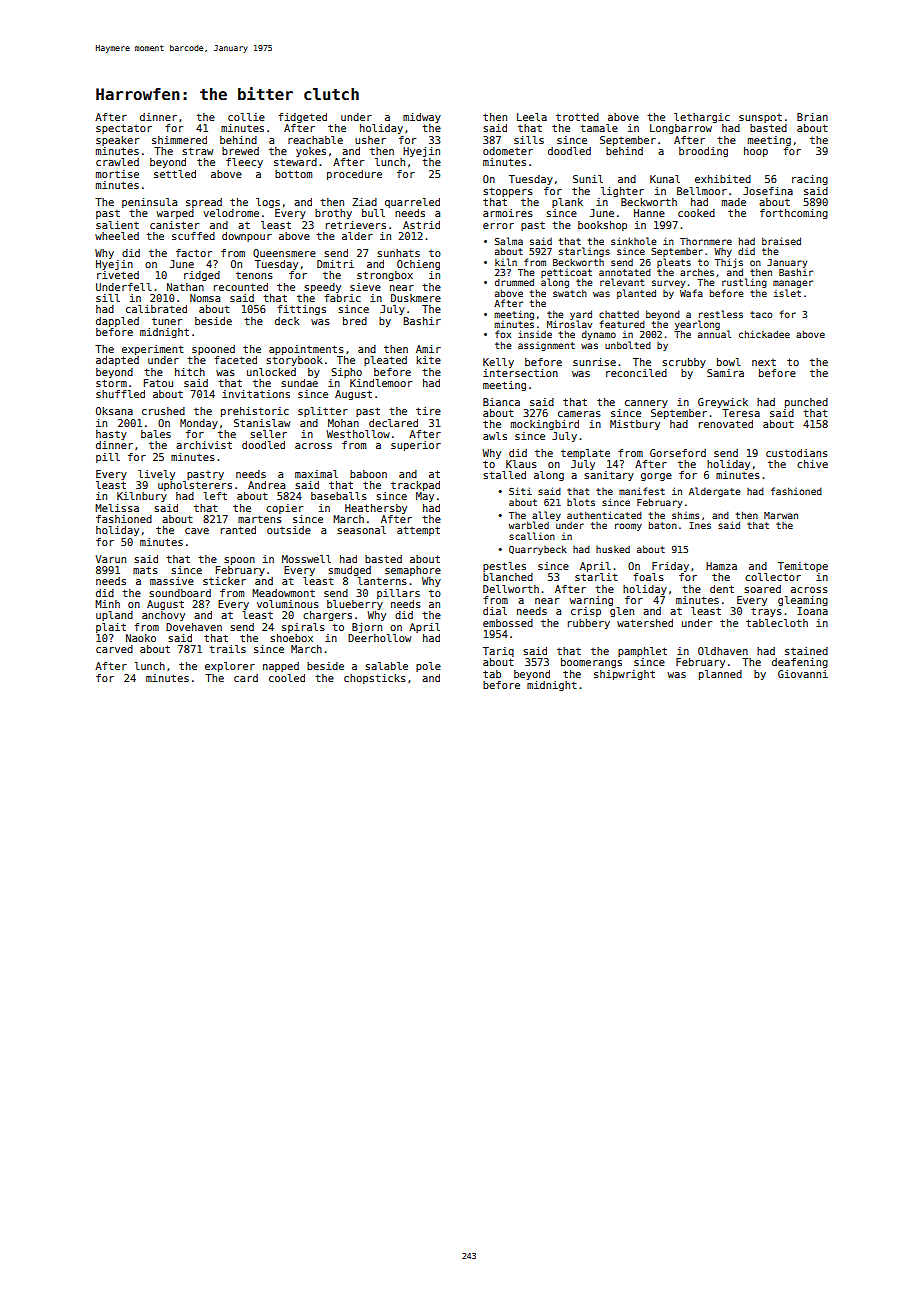 The height and width of the screenshot is (1308, 924). Describe the element at coordinates (416, 446) in the screenshot. I see `superior` at that location.
